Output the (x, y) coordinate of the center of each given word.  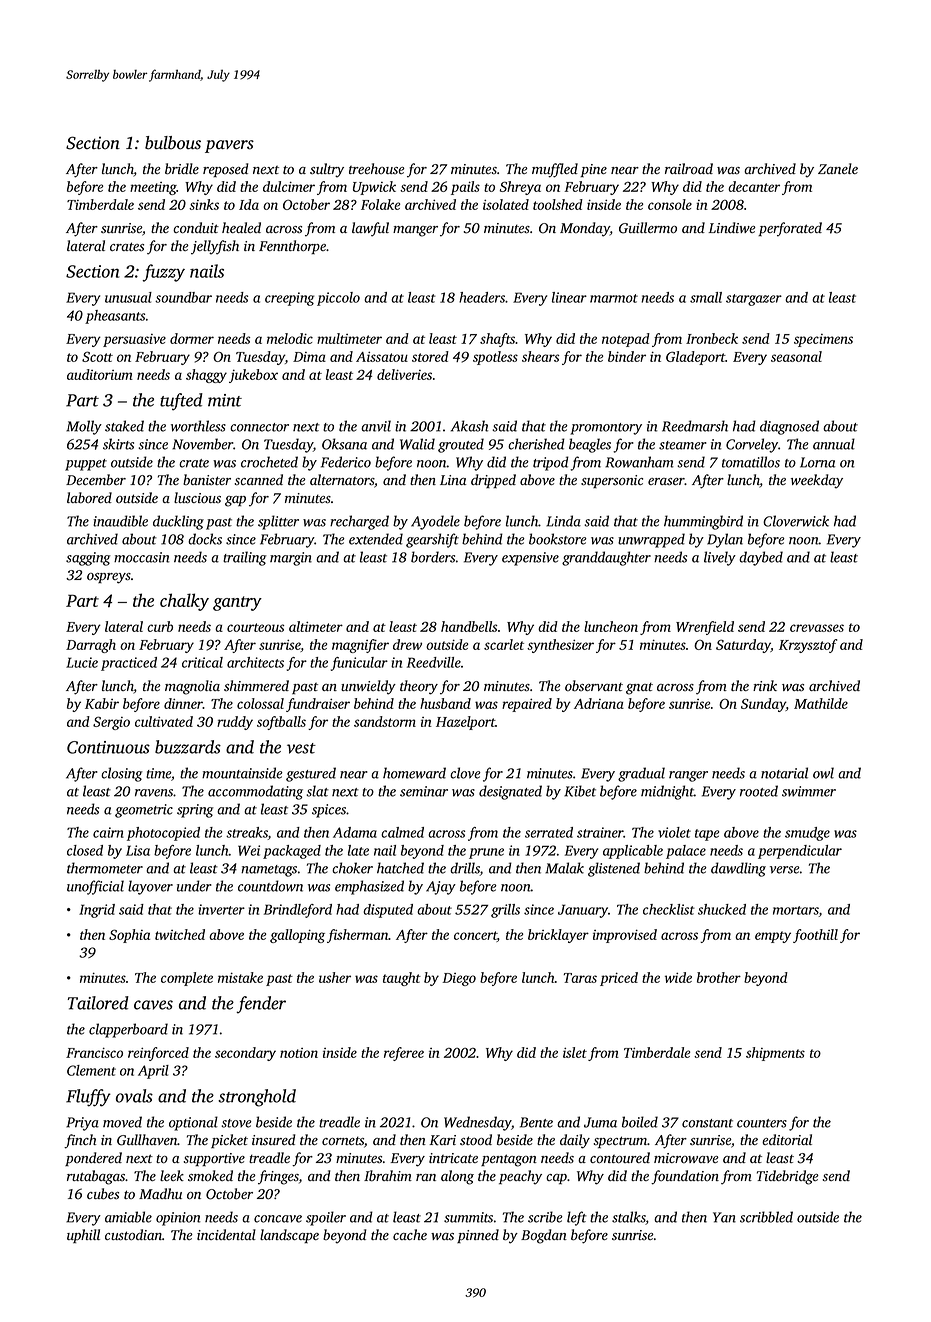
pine (593, 170)
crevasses (817, 628)
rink (765, 685)
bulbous (173, 143)
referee (404, 1054)
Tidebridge (788, 1177)
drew (407, 644)
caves (153, 1005)
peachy (520, 1177)
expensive (530, 559)
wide (678, 977)
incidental (226, 1234)
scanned (258, 480)
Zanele (838, 168)
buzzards (188, 747)
